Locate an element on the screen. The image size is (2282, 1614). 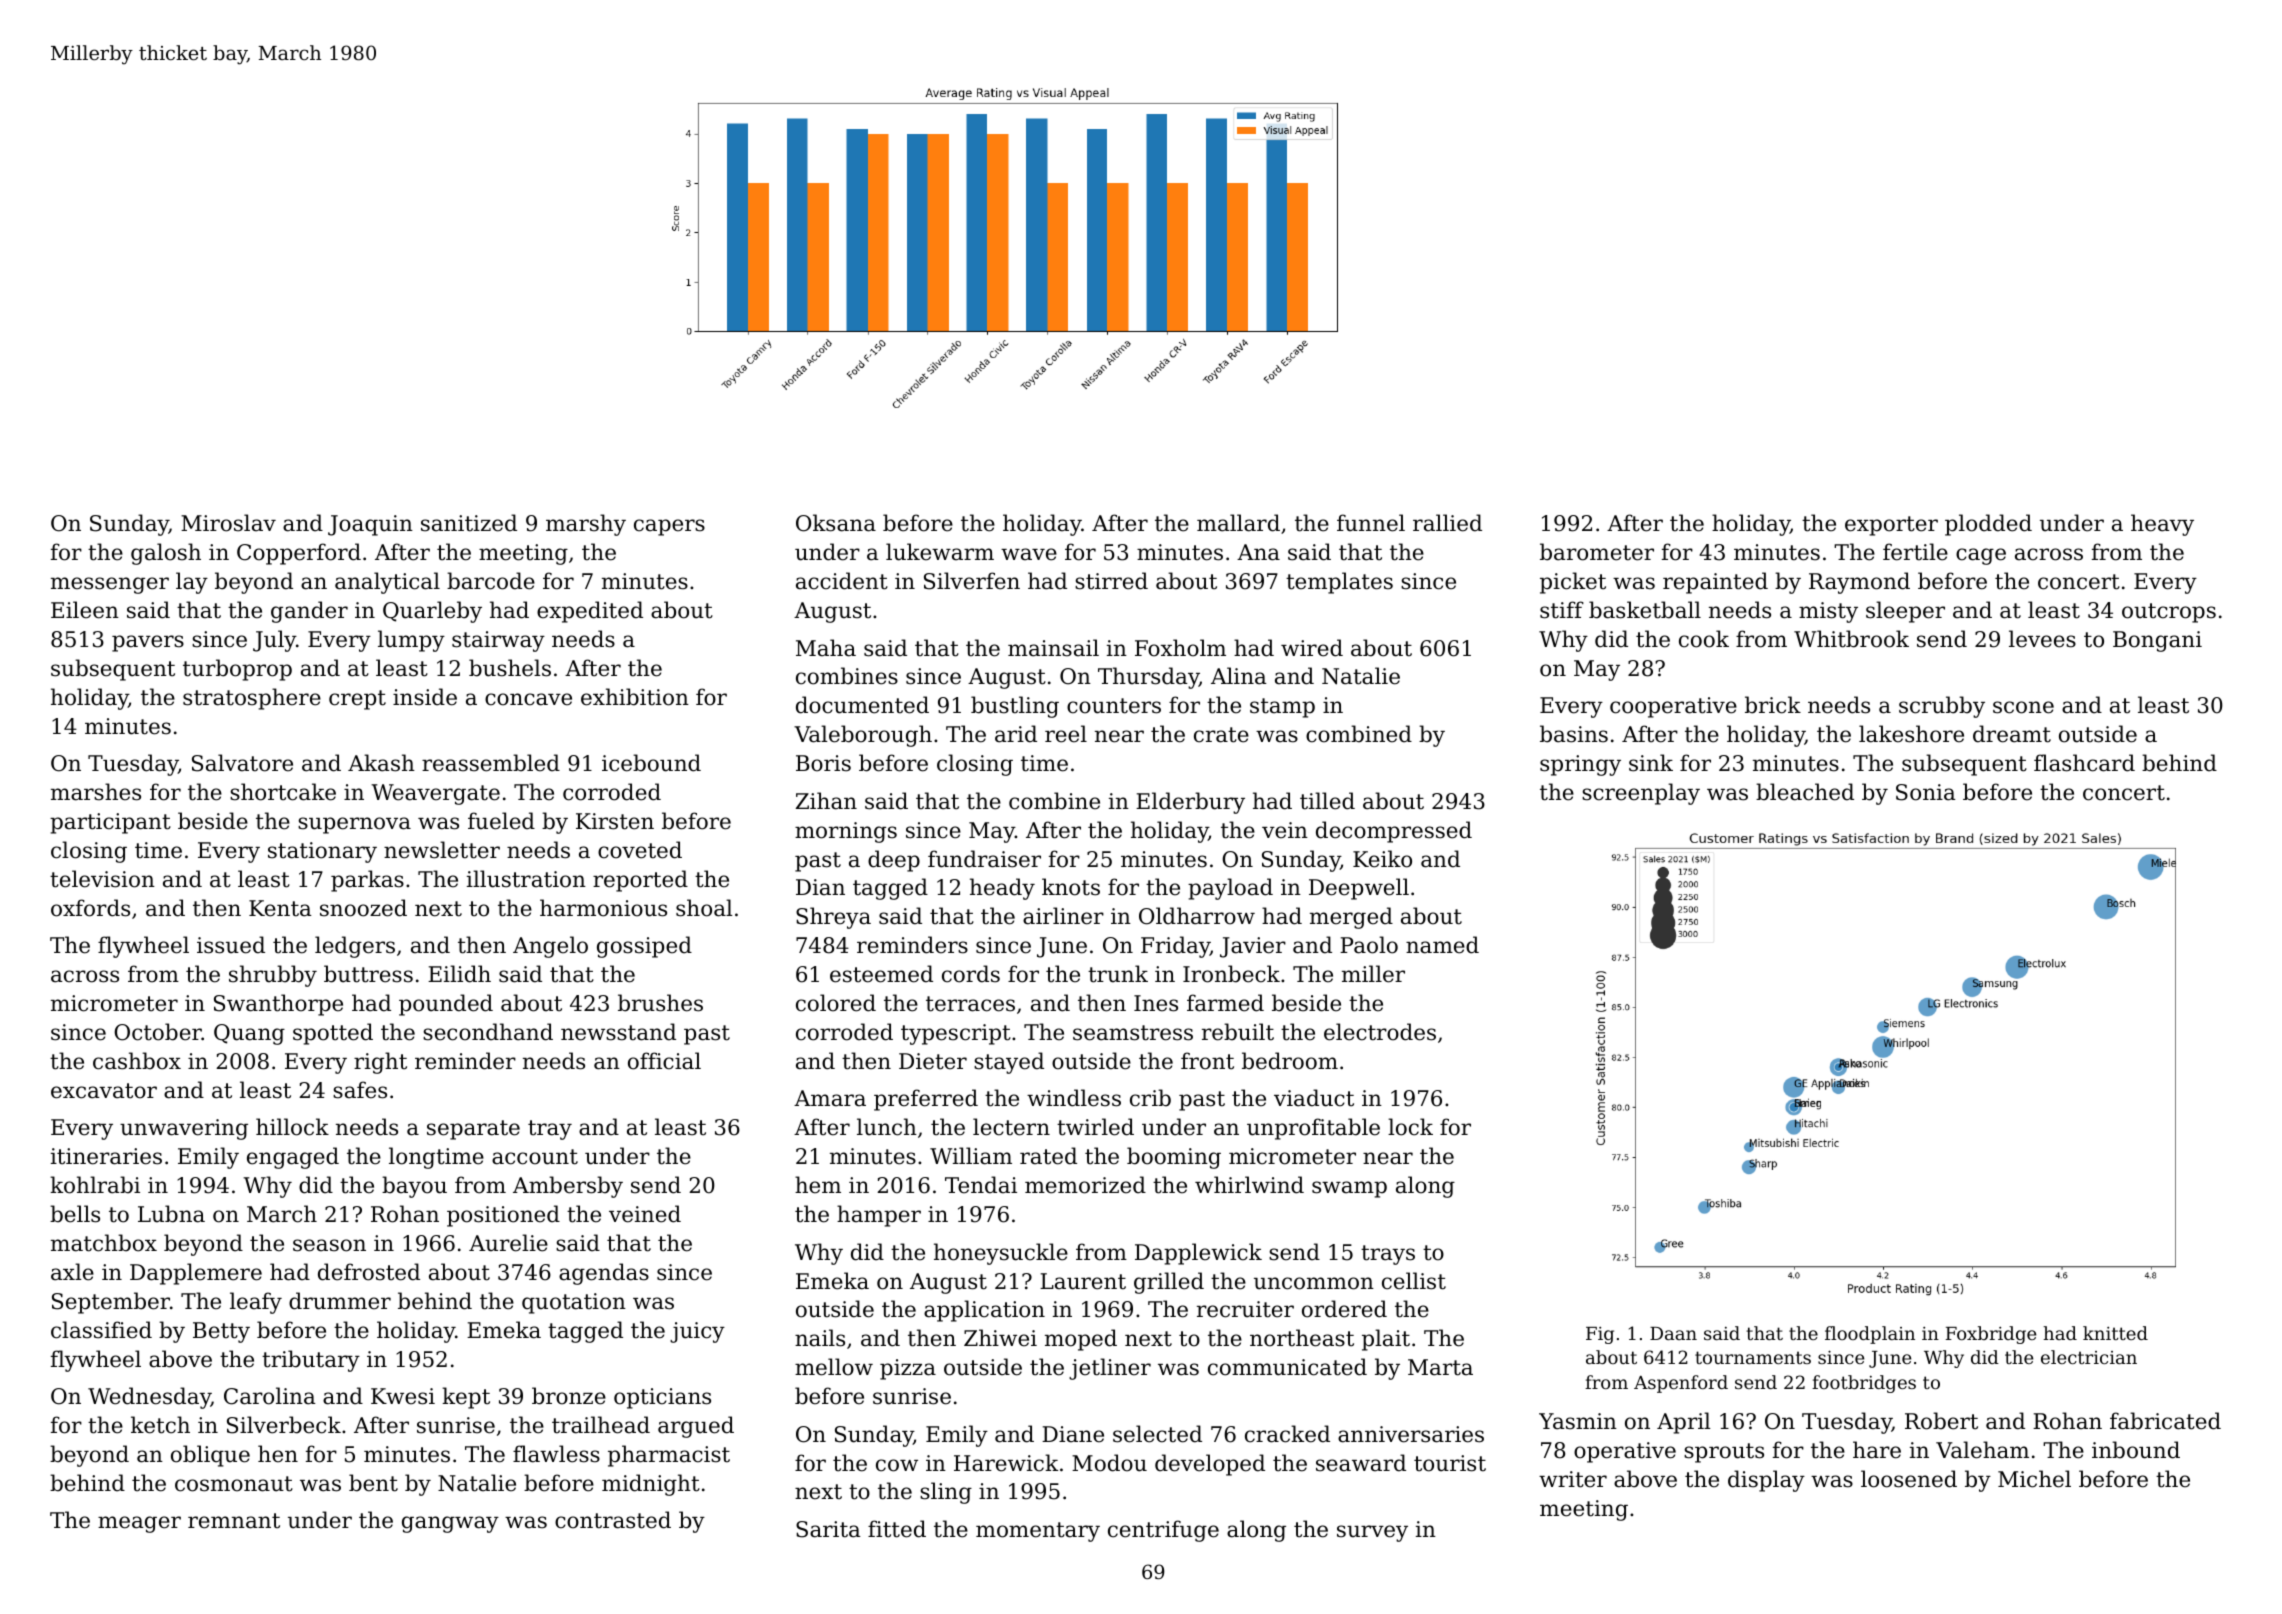
cow is located at coordinates (897, 1465).
